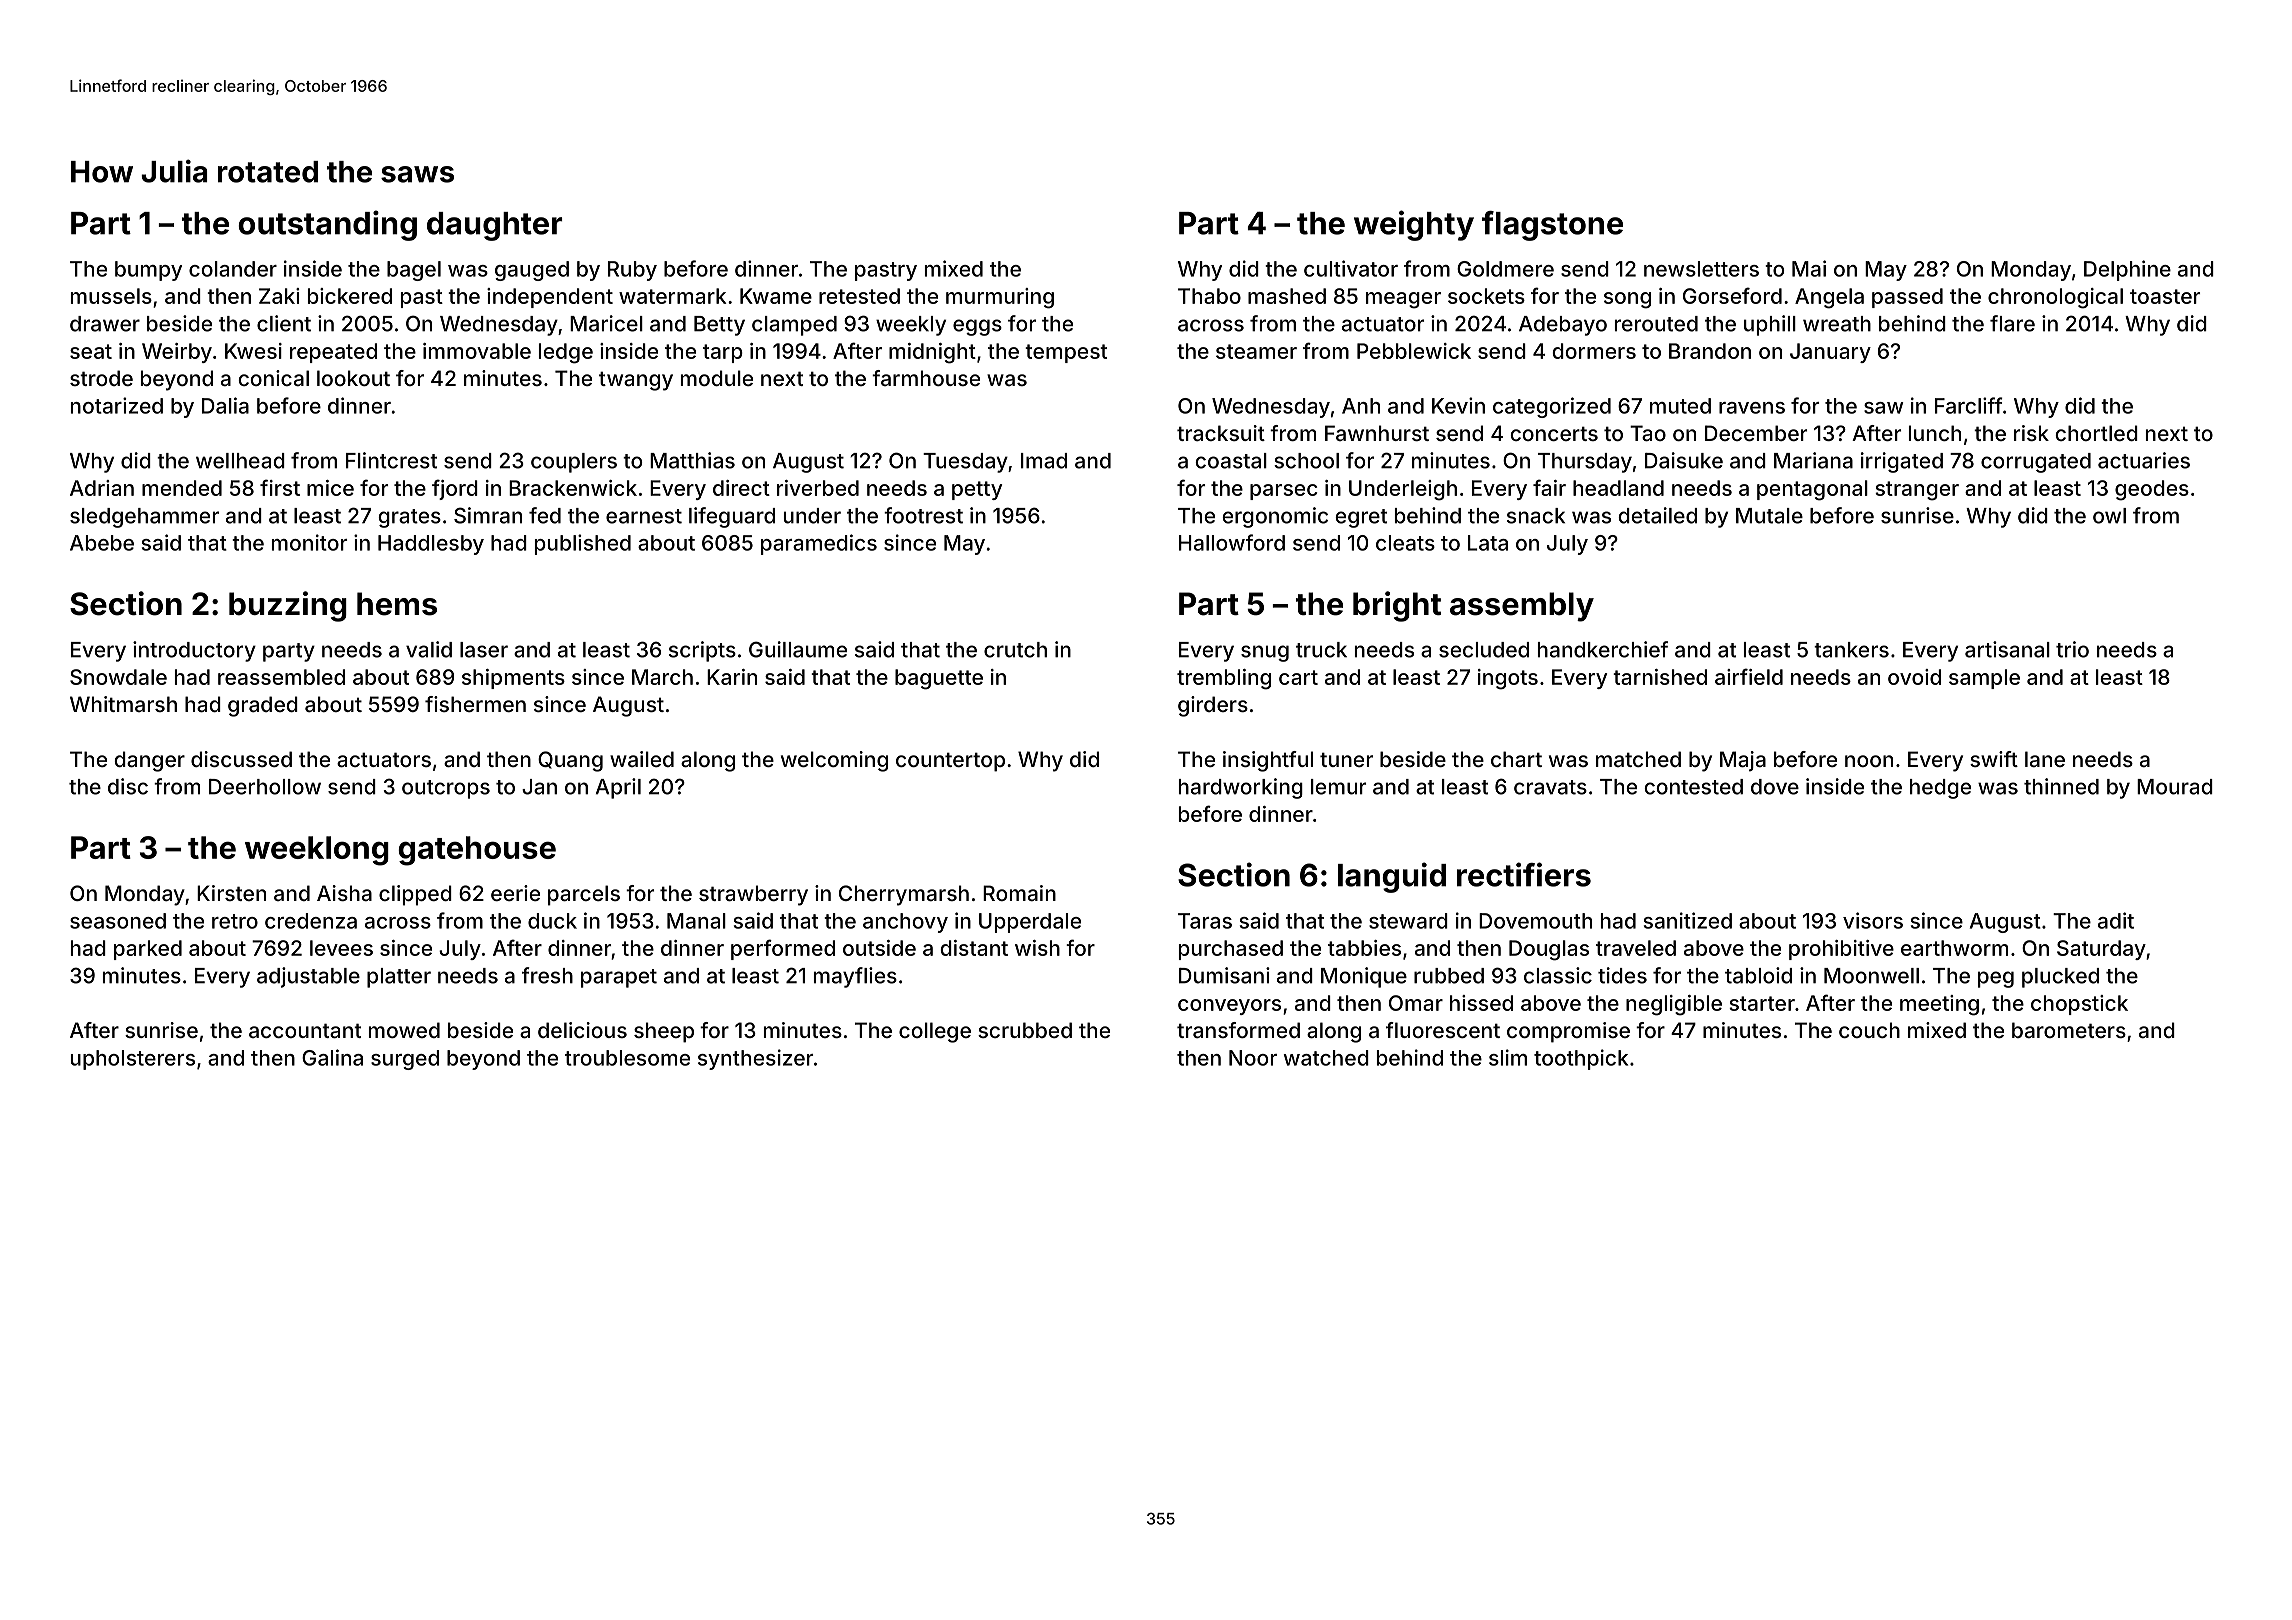  What do you see at coordinates (1749, 676) in the document?
I see `airfield` at bounding box center [1749, 676].
